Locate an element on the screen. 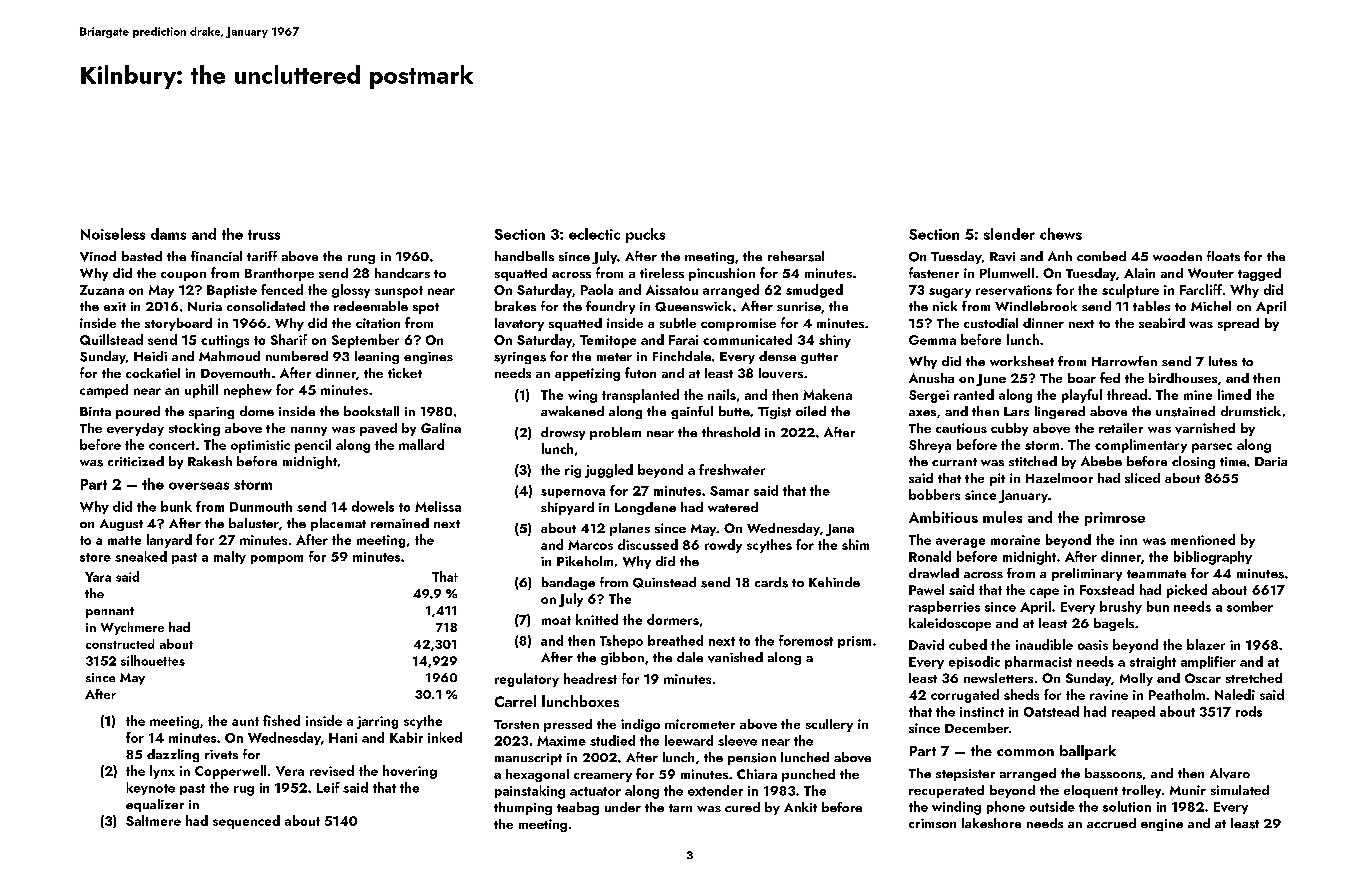 The height and width of the screenshot is (887, 1372). thumping is located at coordinates (523, 808).
